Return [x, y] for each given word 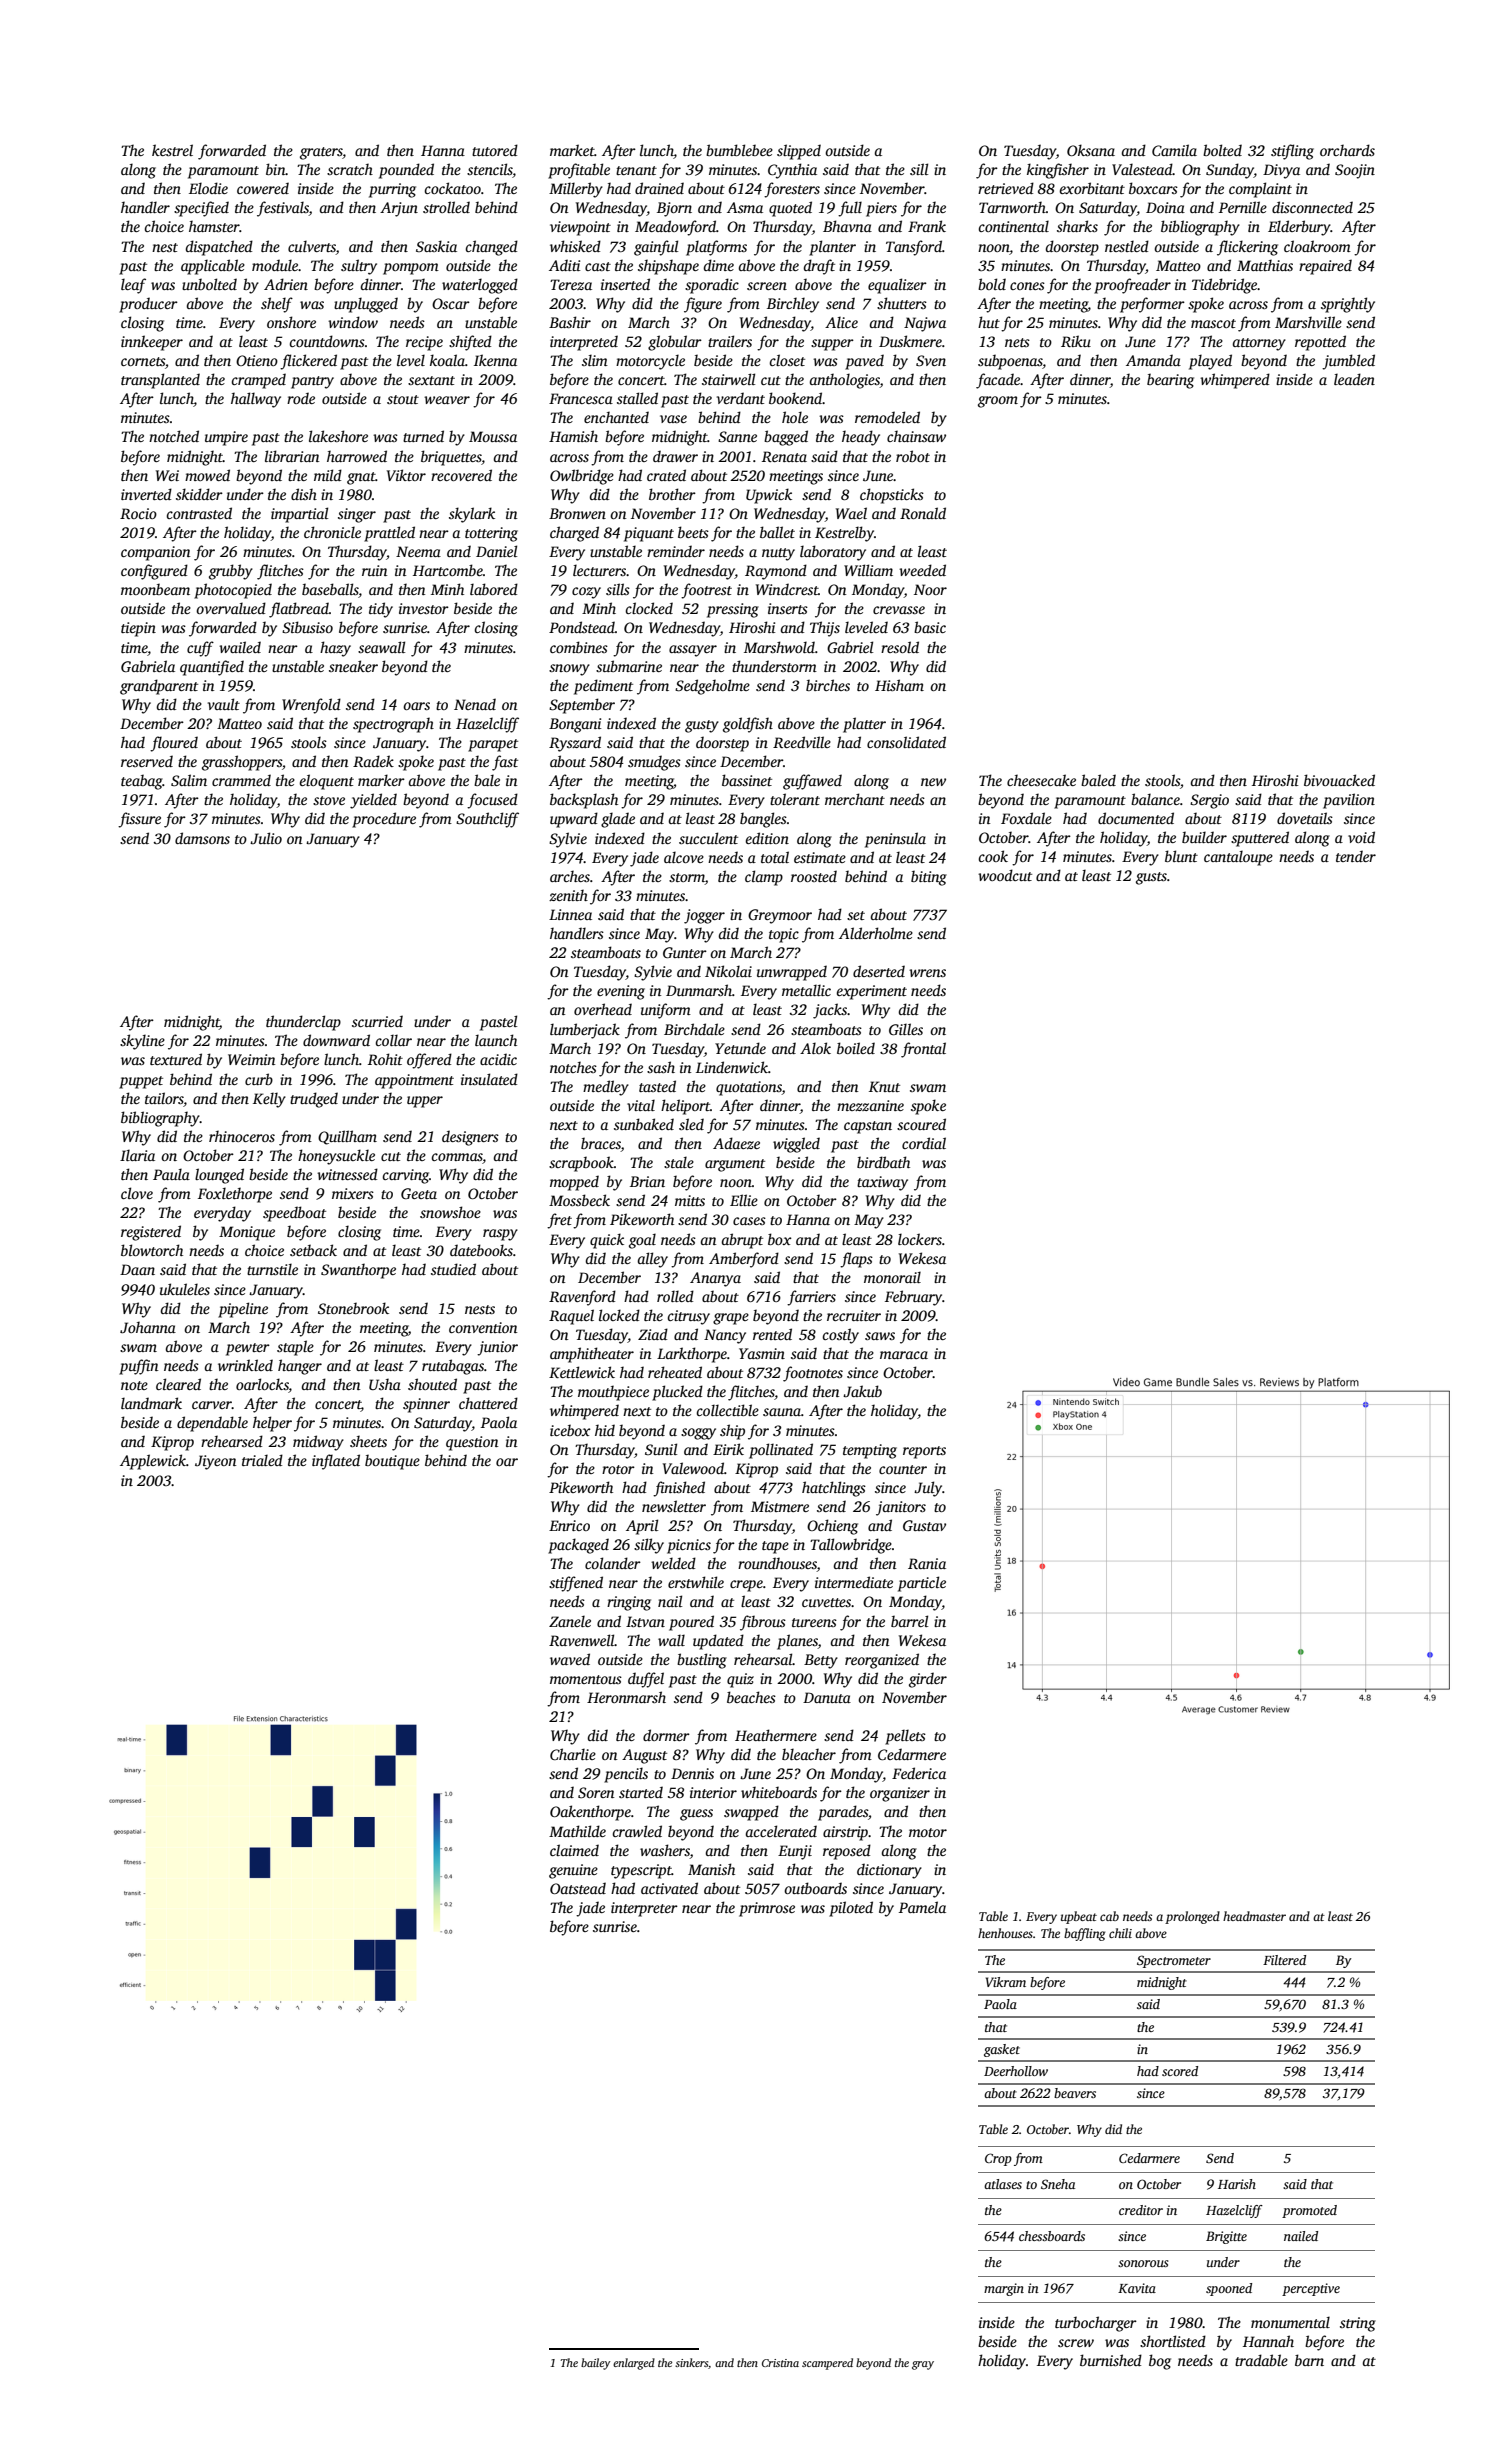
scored [1180, 2071]
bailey [595, 2364]
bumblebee [739, 150]
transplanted [160, 381]
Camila [1174, 150]
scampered [827, 2364]
